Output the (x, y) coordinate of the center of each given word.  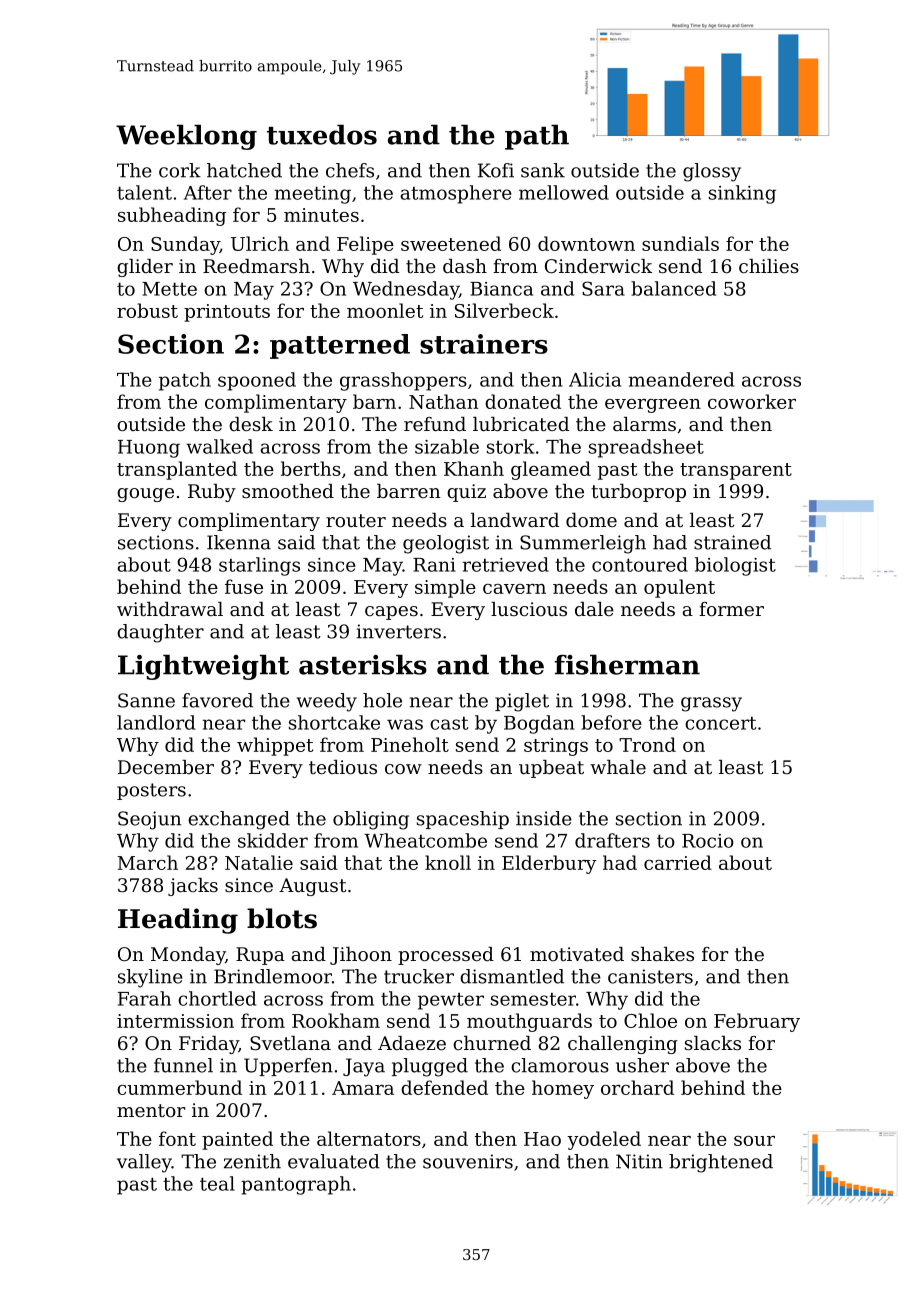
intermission (175, 1021)
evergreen (653, 406)
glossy (712, 172)
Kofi (496, 170)
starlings (259, 566)
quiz (466, 493)
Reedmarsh (256, 266)
